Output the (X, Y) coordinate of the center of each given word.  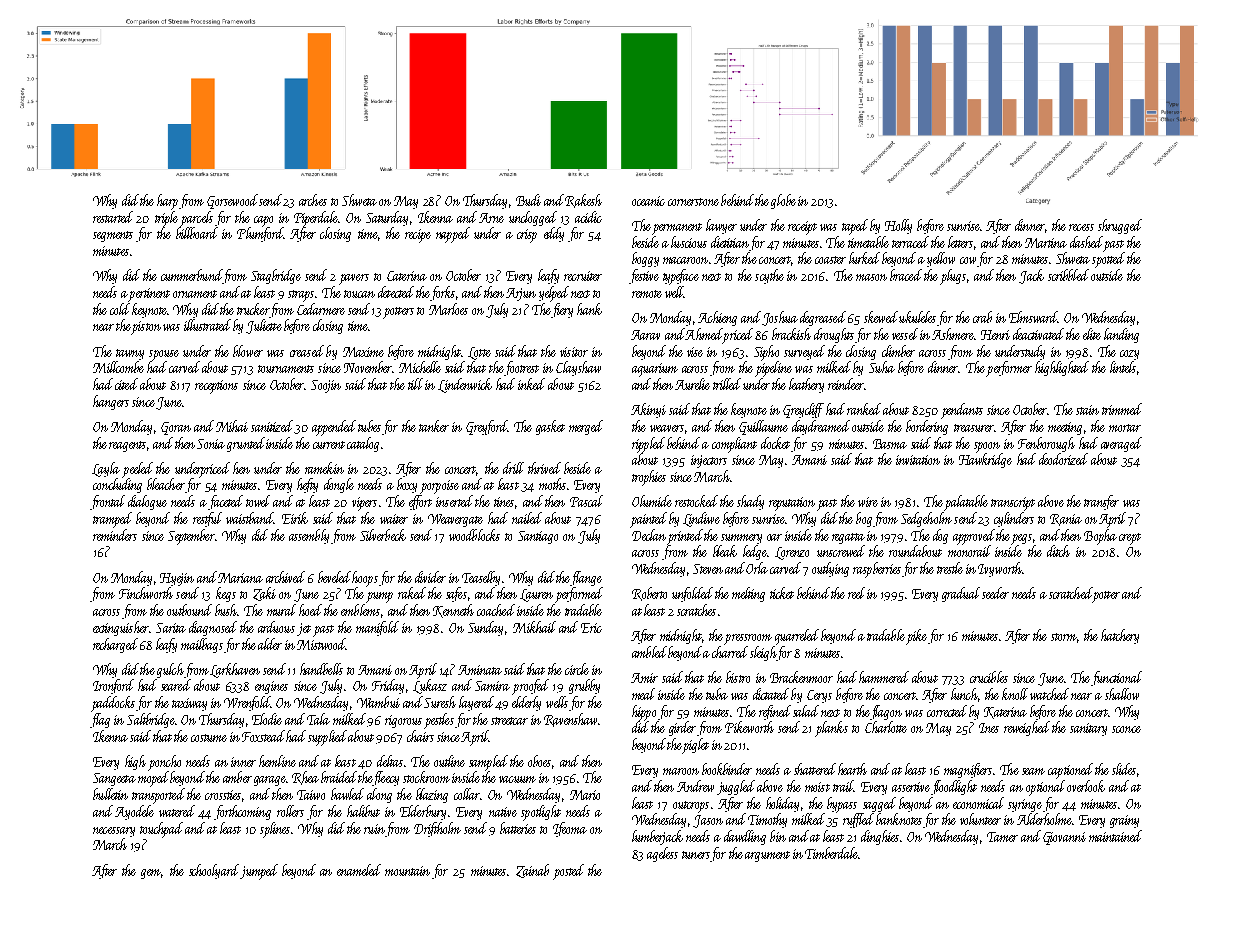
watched (1049, 694)
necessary (114, 832)
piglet (695, 746)
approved (974, 537)
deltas (390, 761)
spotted (1108, 260)
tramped (112, 520)
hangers (111, 402)
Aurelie (692, 384)
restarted (113, 217)
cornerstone (693, 202)
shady (750, 502)
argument (767, 856)
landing (1121, 335)
